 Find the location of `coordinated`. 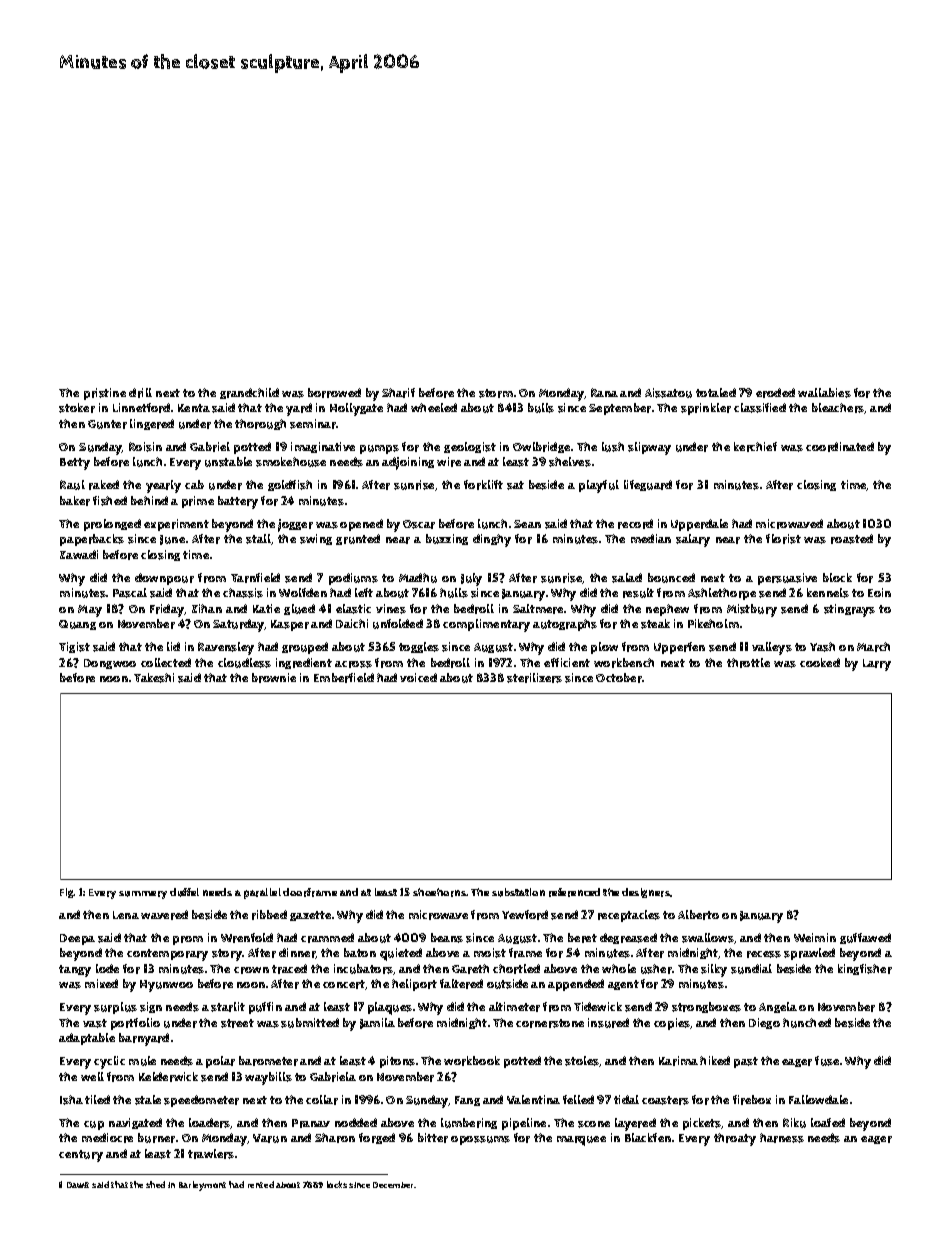

coordinated is located at coordinates (840, 447).
